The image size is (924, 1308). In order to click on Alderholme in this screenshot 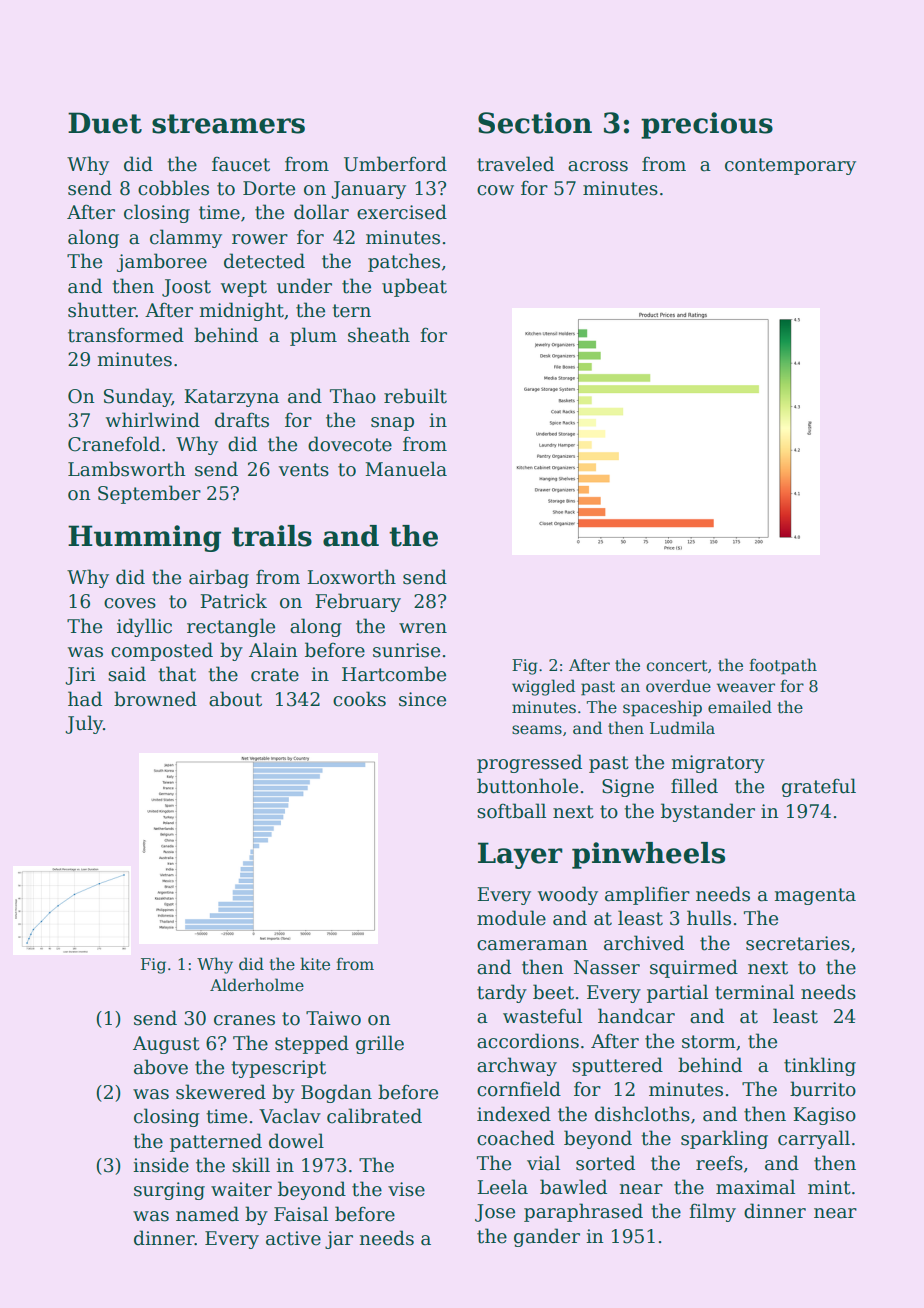, I will do `click(257, 985)`.
